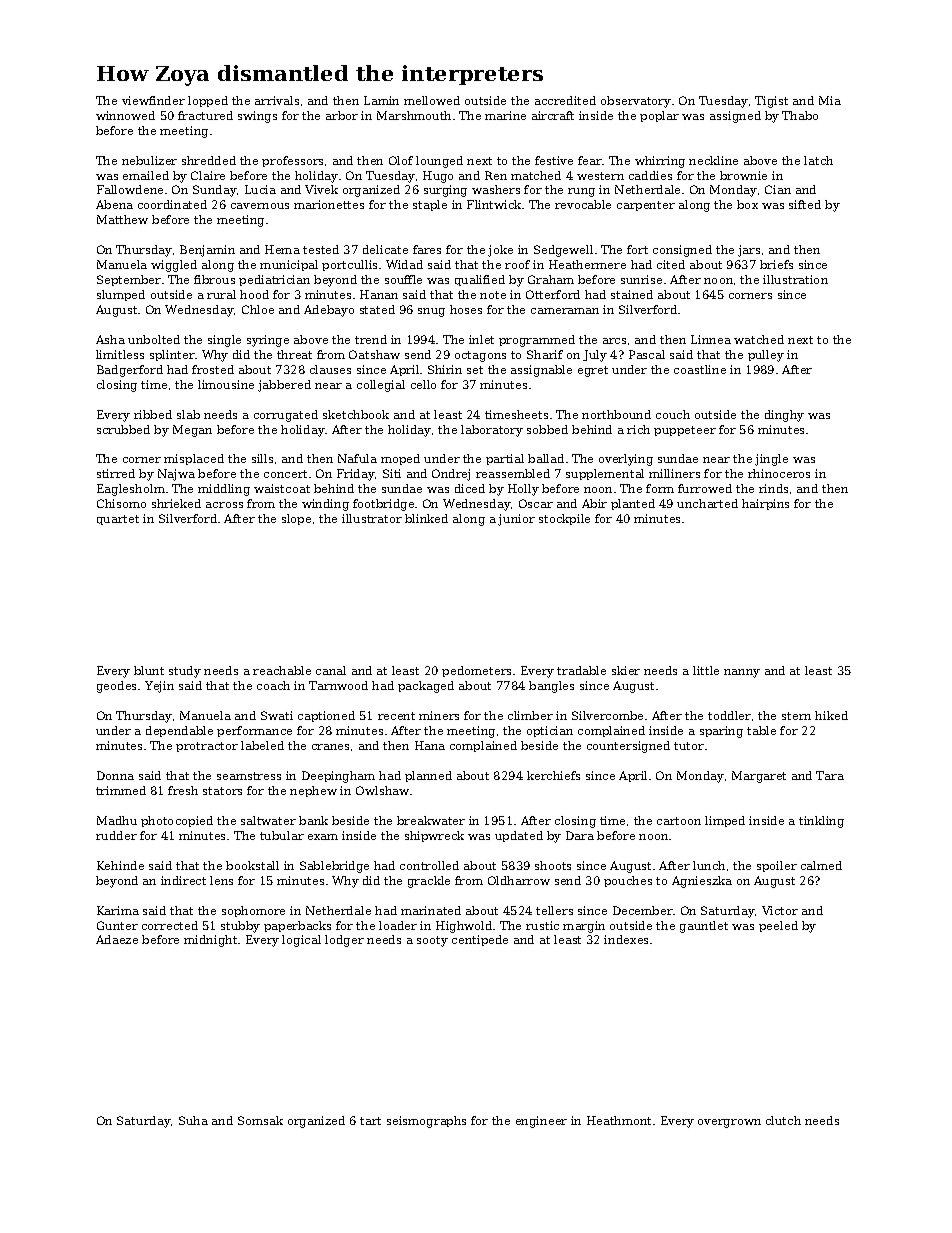 Image resolution: width=952 pixels, height=1233 pixels. What do you see at coordinates (260, 1120) in the document?
I see `Somsak` at bounding box center [260, 1120].
